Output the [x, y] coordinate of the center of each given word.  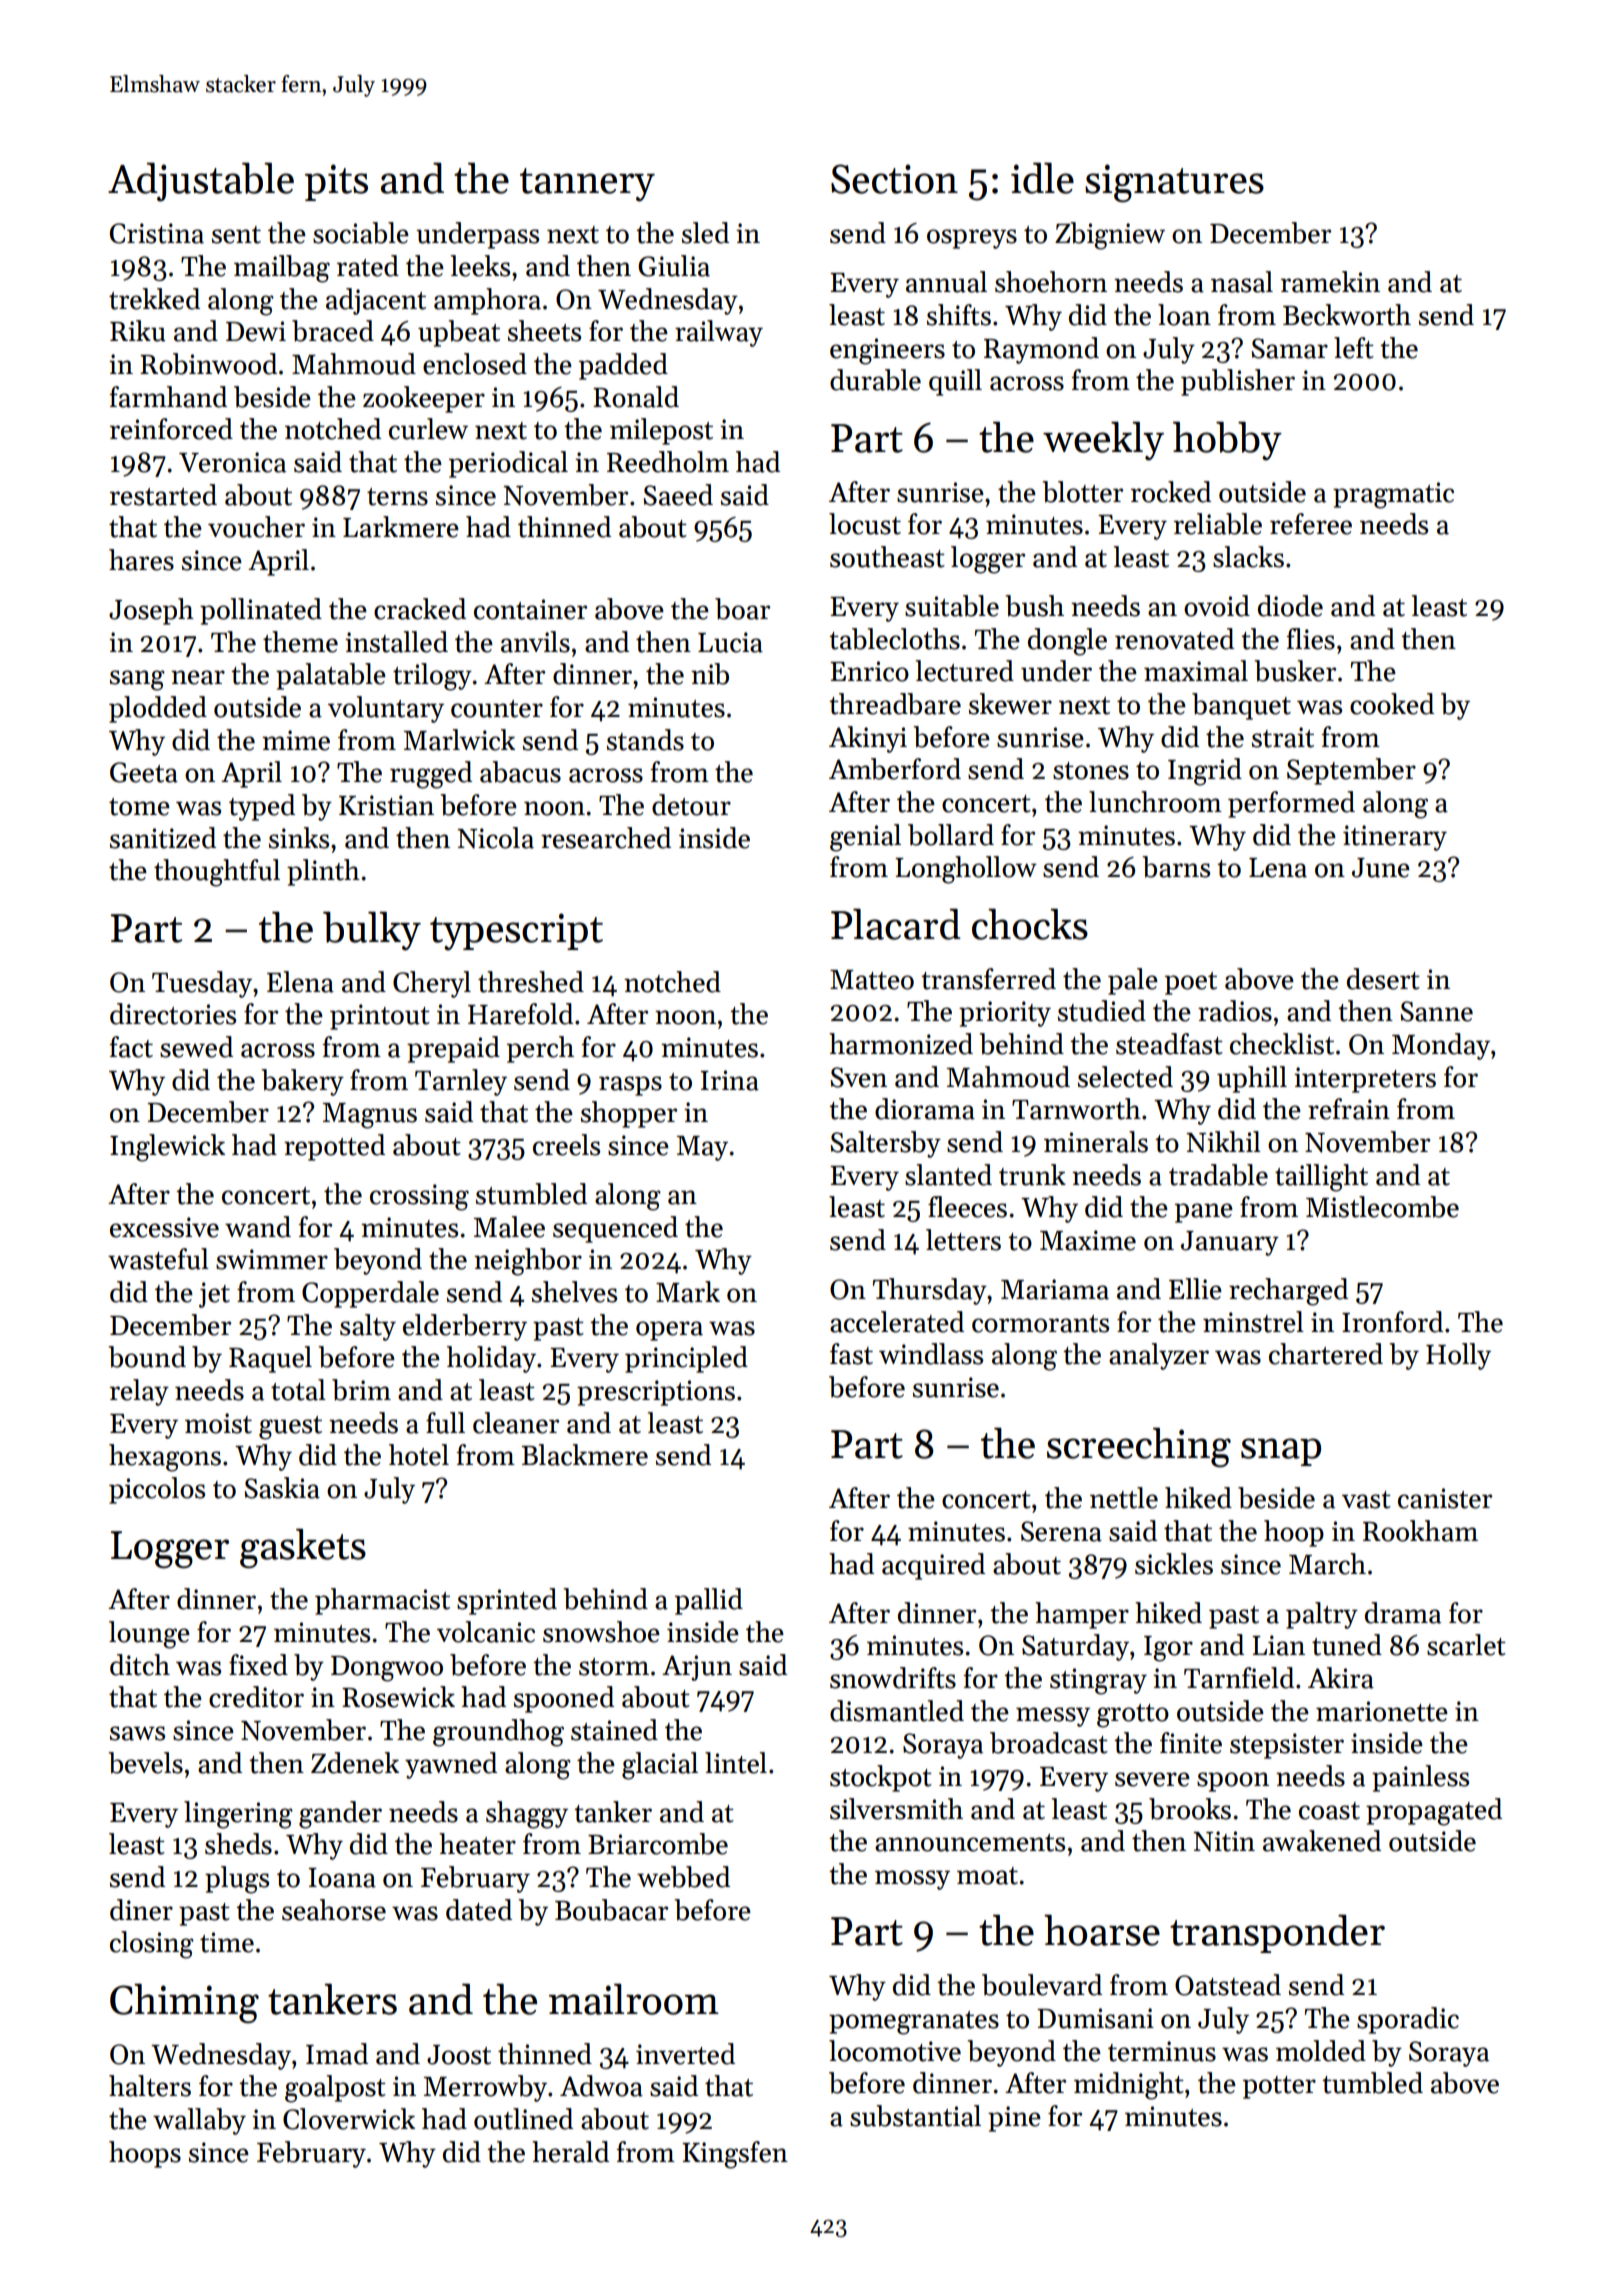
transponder [1277, 1933]
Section [894, 179]
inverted [685, 2054]
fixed [258, 1665]
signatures [1174, 183]
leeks [480, 266]
